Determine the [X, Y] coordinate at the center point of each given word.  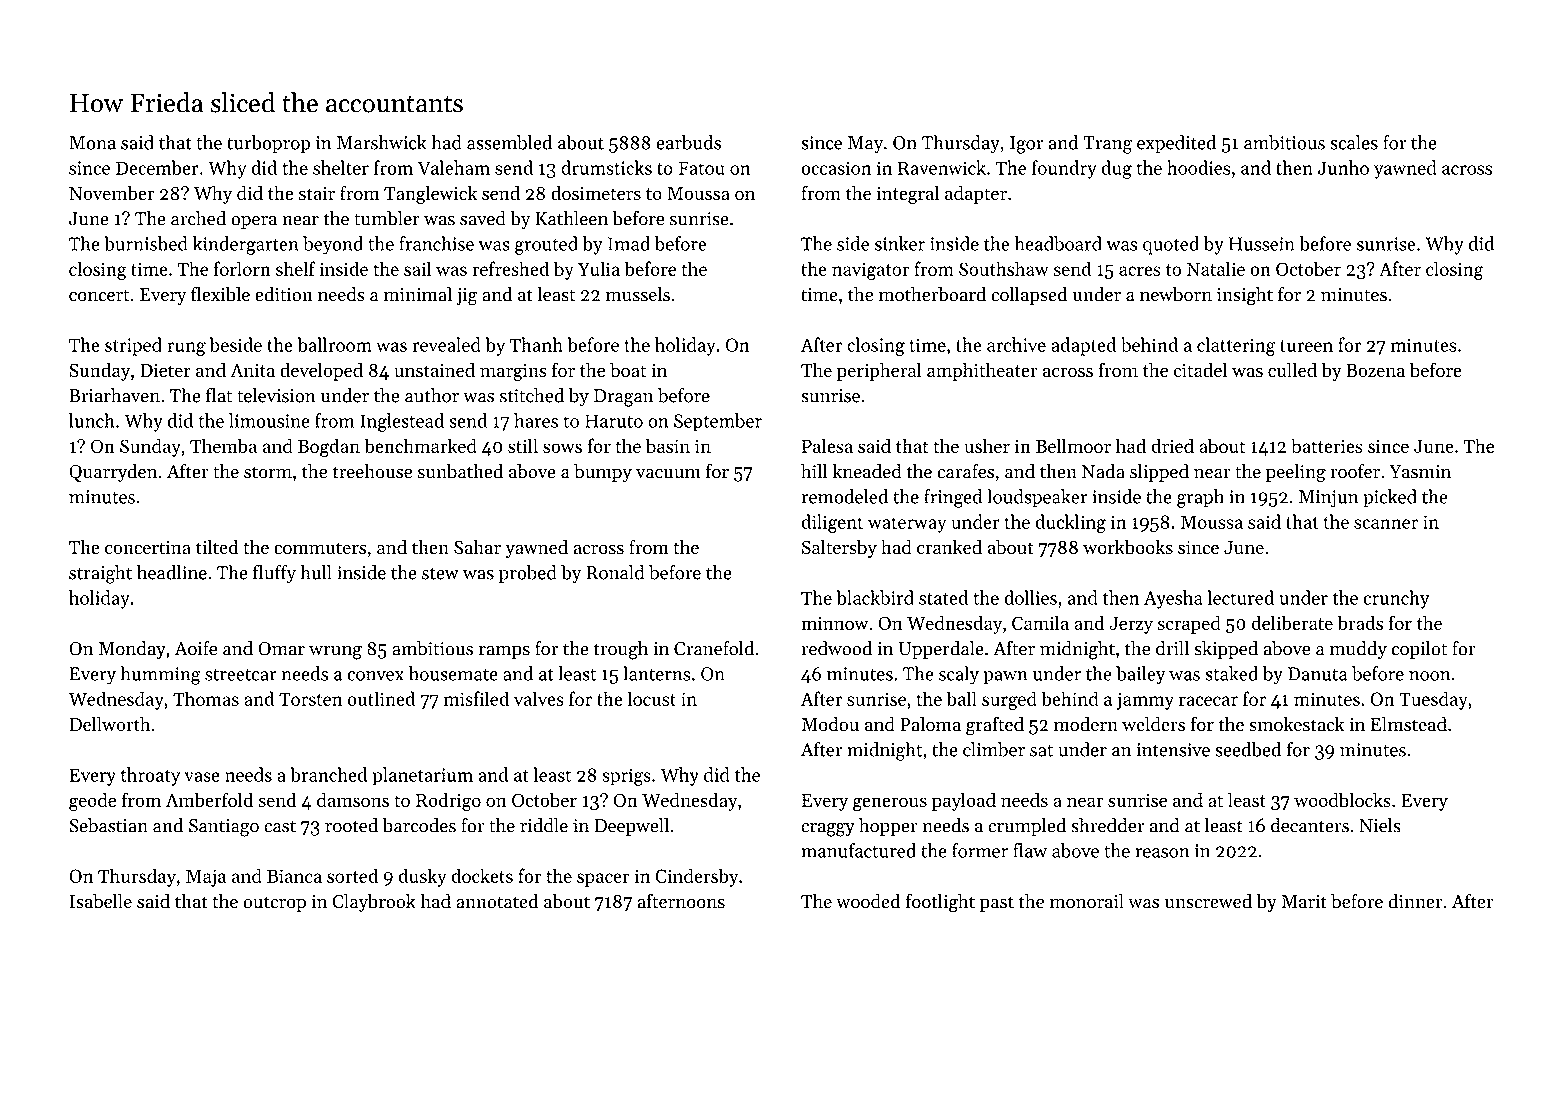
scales [1354, 142]
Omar [281, 649]
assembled [509, 142]
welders [1153, 724]
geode [92, 802]
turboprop [268, 144]
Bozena [1375, 370]
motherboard [932, 294]
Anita [252, 370]
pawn [1005, 678]
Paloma [930, 724]
